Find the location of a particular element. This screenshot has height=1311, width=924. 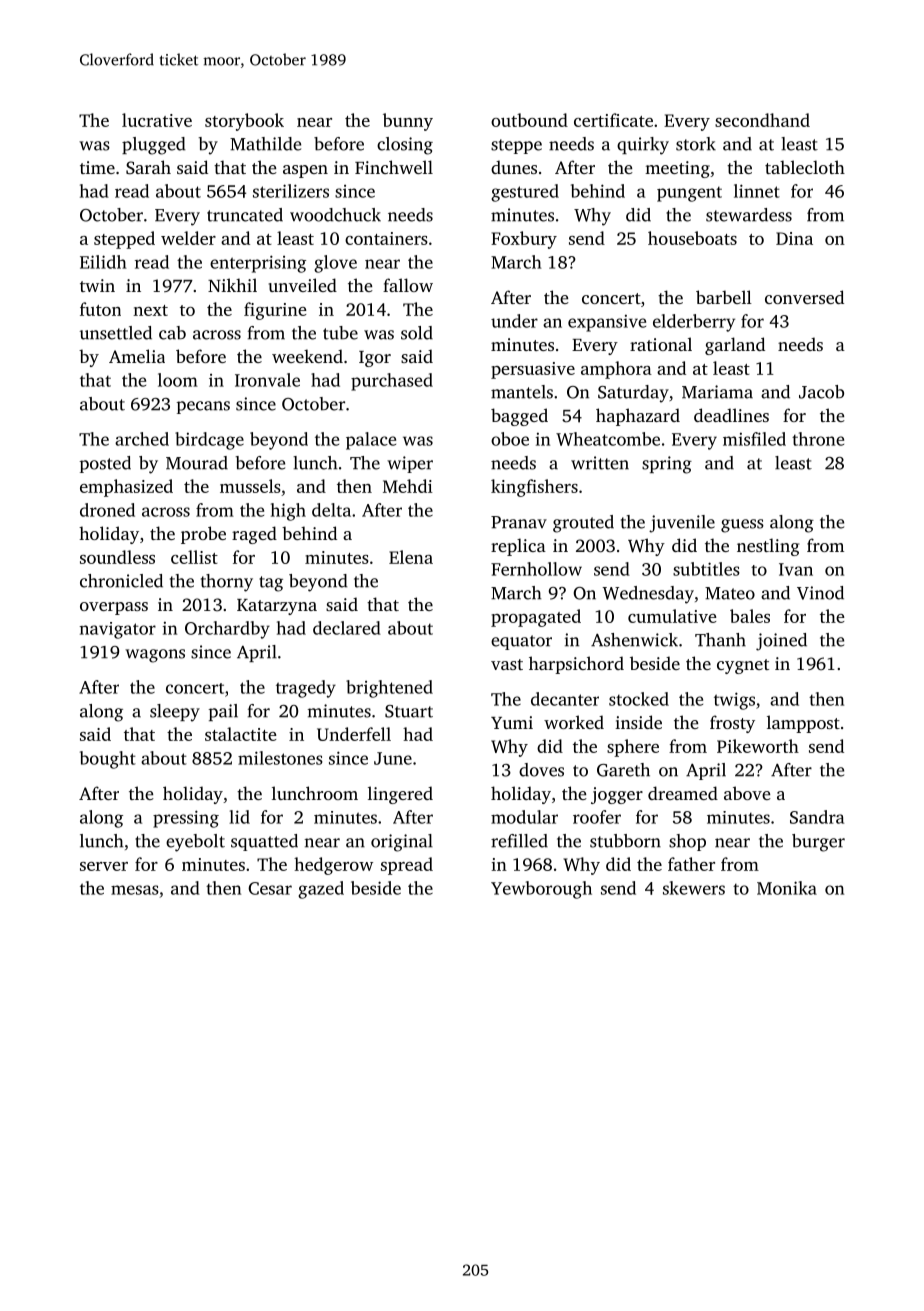

emphasized is located at coordinates (126, 488).
